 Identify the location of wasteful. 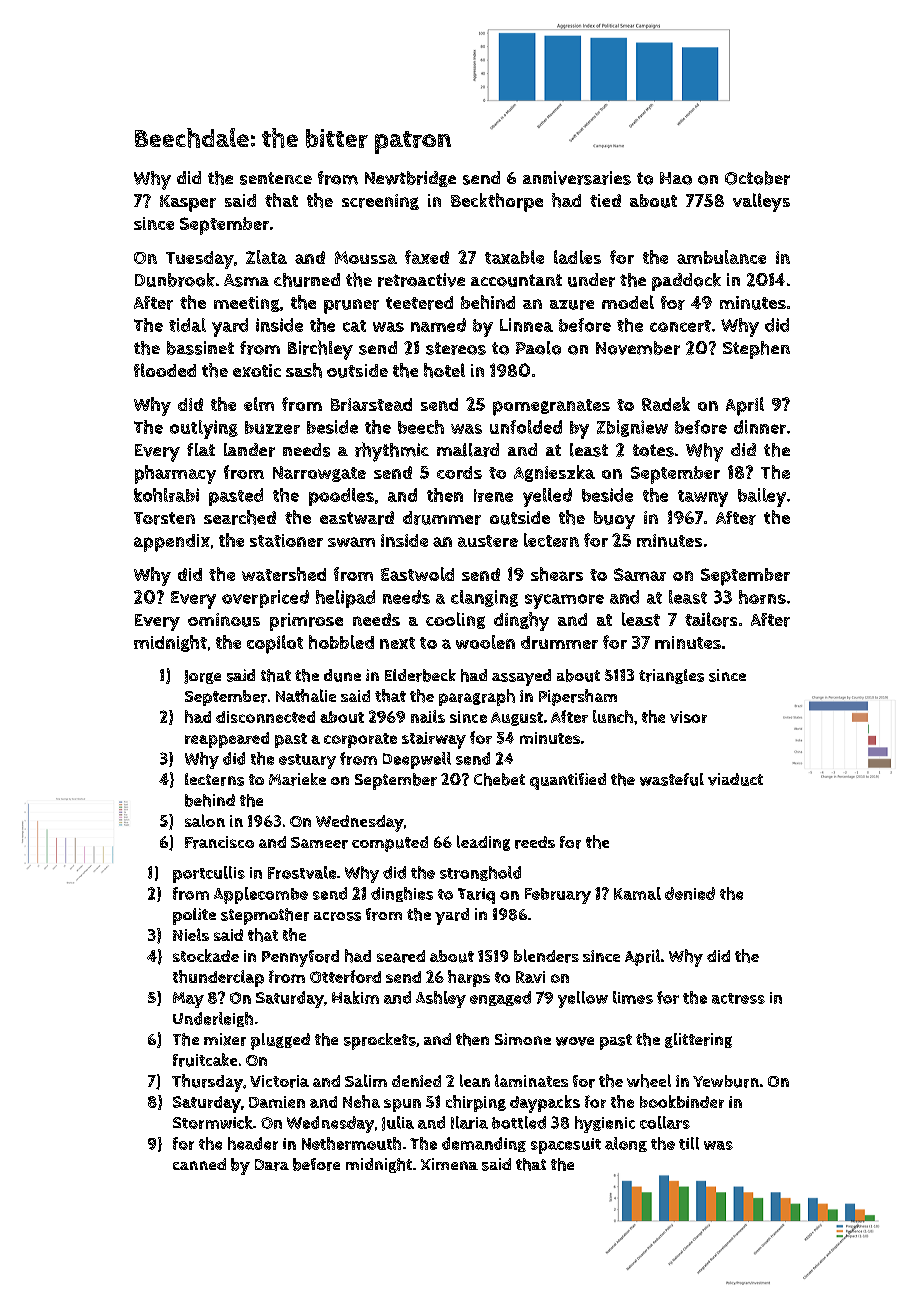
(672, 779).
